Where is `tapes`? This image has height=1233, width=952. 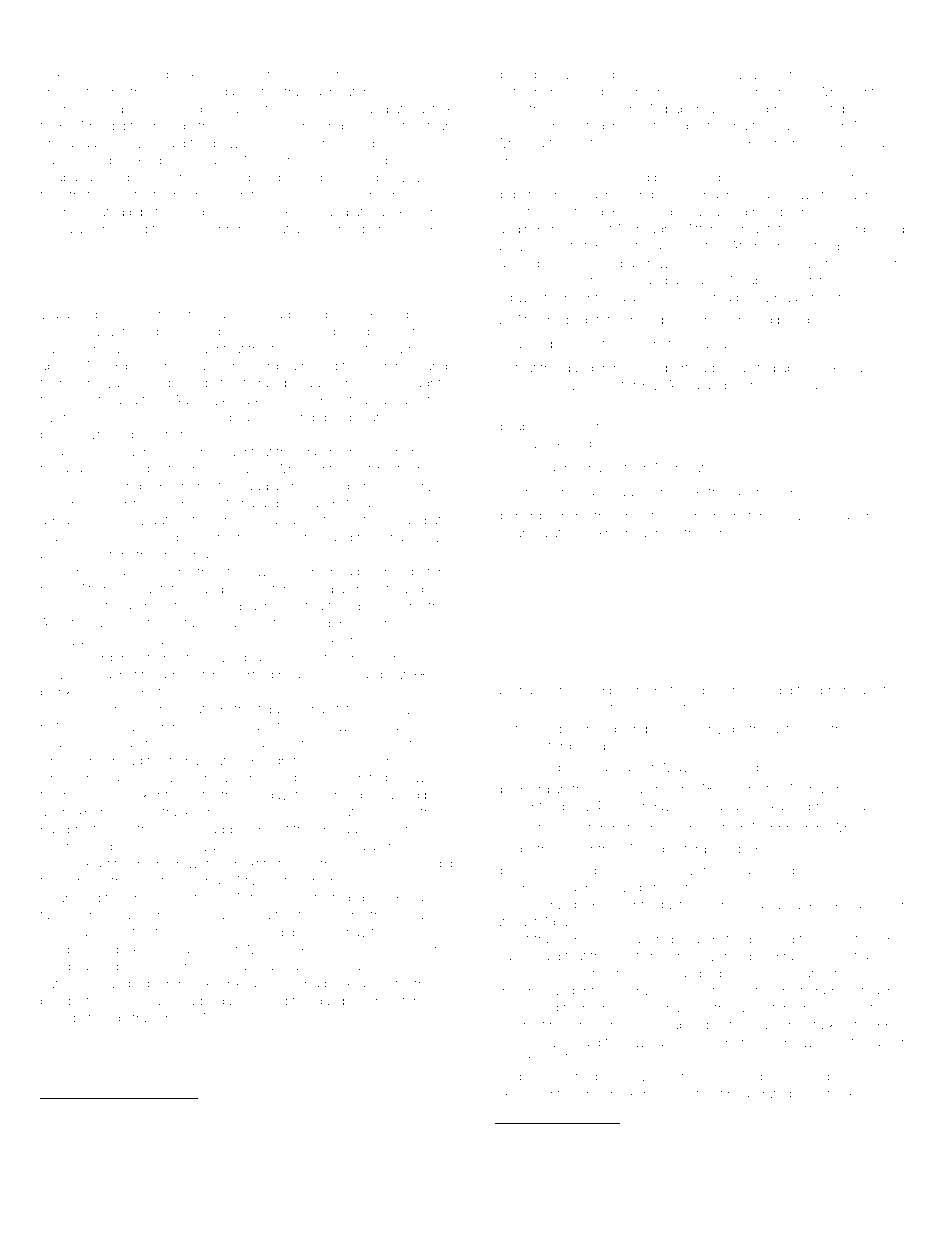 tapes is located at coordinates (869, 370).
